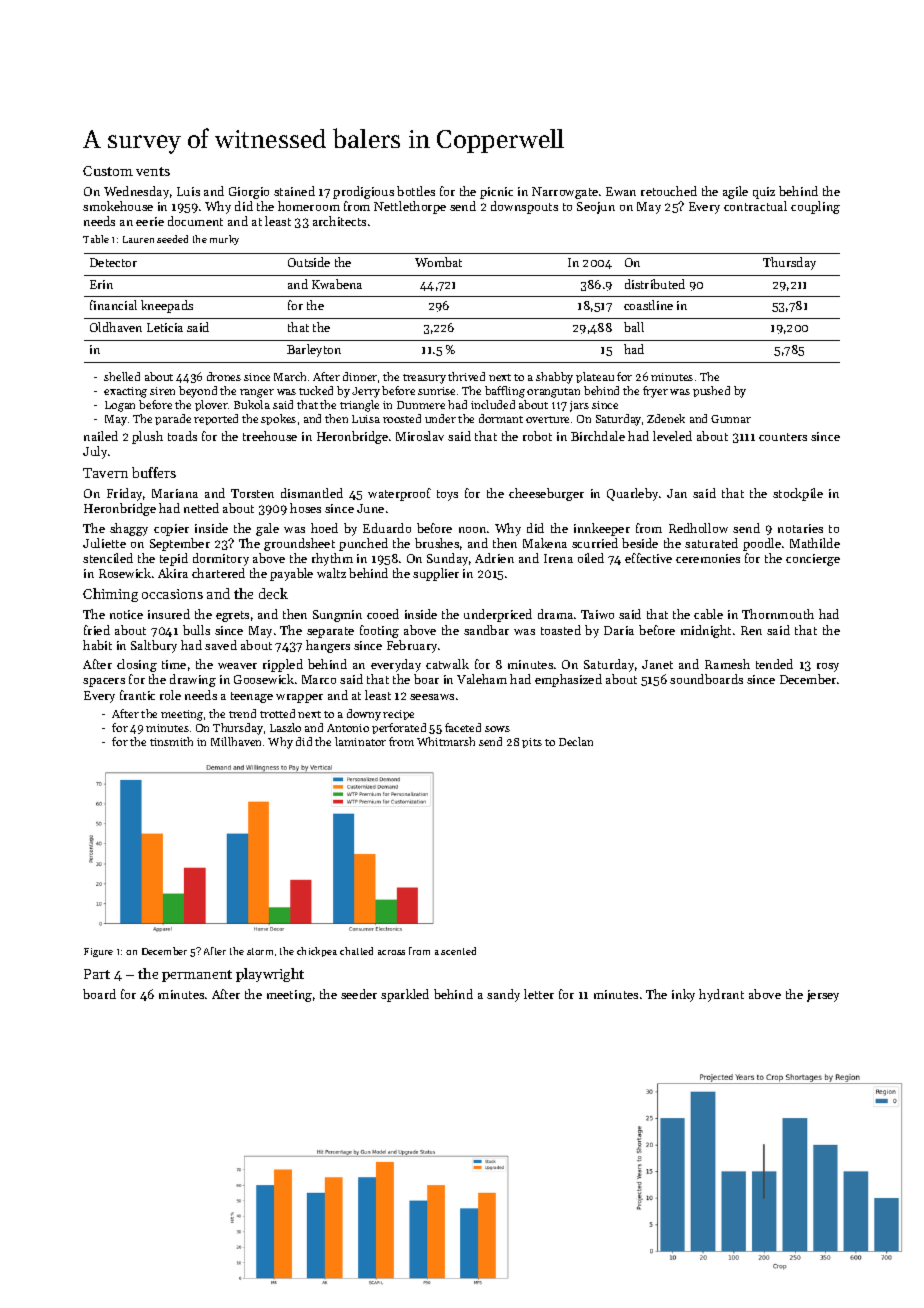  What do you see at coordinates (669, 191) in the document?
I see `retouched` at bounding box center [669, 191].
